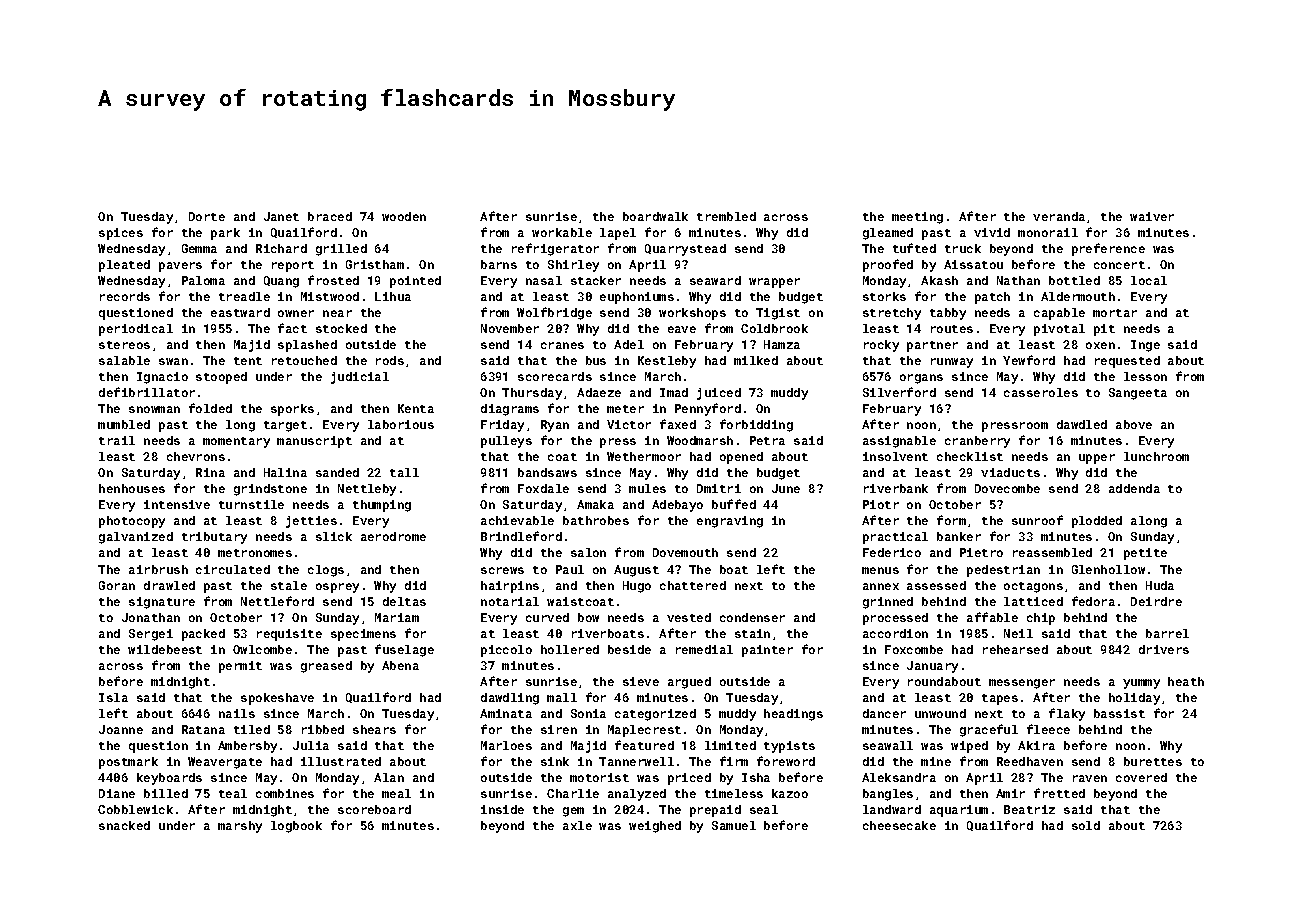 Image resolution: width=1308 pixels, height=924 pixels. What do you see at coordinates (121, 234) in the screenshot?
I see `spices` at bounding box center [121, 234].
